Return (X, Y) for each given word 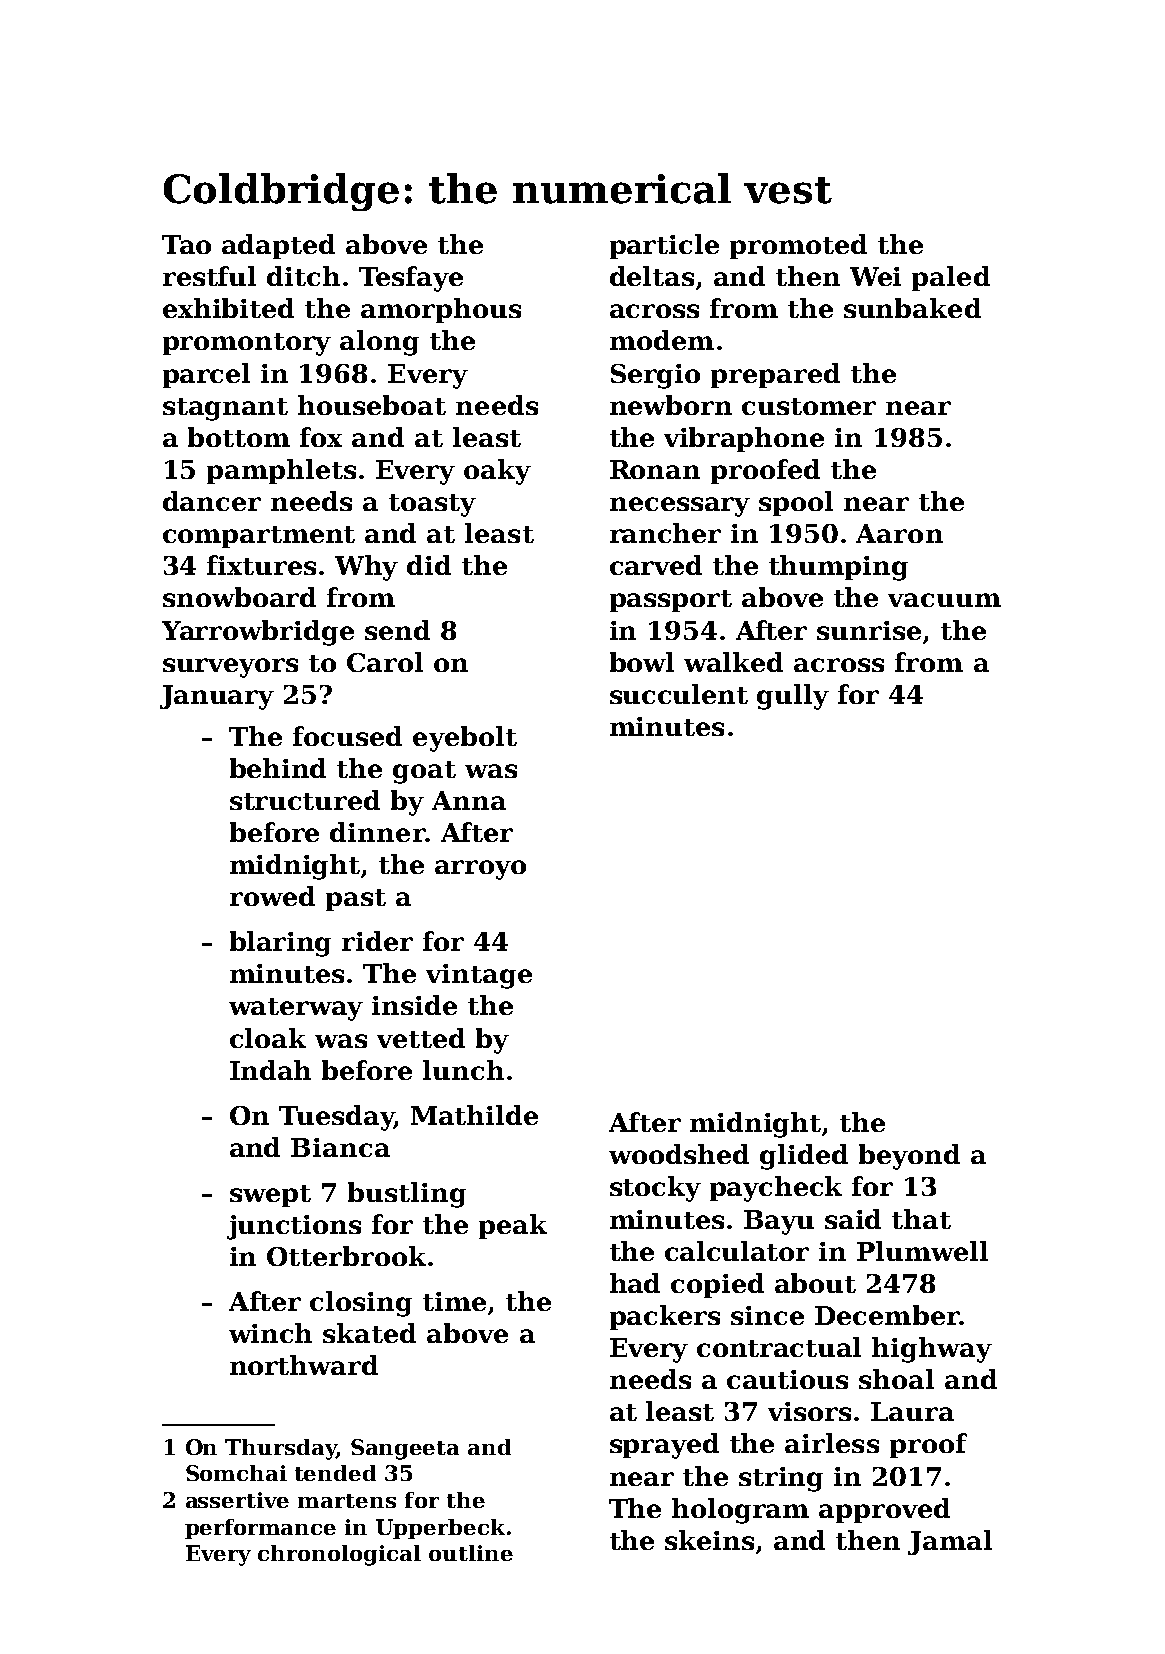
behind (278, 768)
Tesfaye (411, 279)
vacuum (944, 600)
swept (270, 1196)
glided (804, 1157)
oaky (497, 472)
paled (951, 278)
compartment (259, 537)
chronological (339, 1555)
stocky (655, 1189)
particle (664, 246)
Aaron (899, 533)
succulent (679, 694)
